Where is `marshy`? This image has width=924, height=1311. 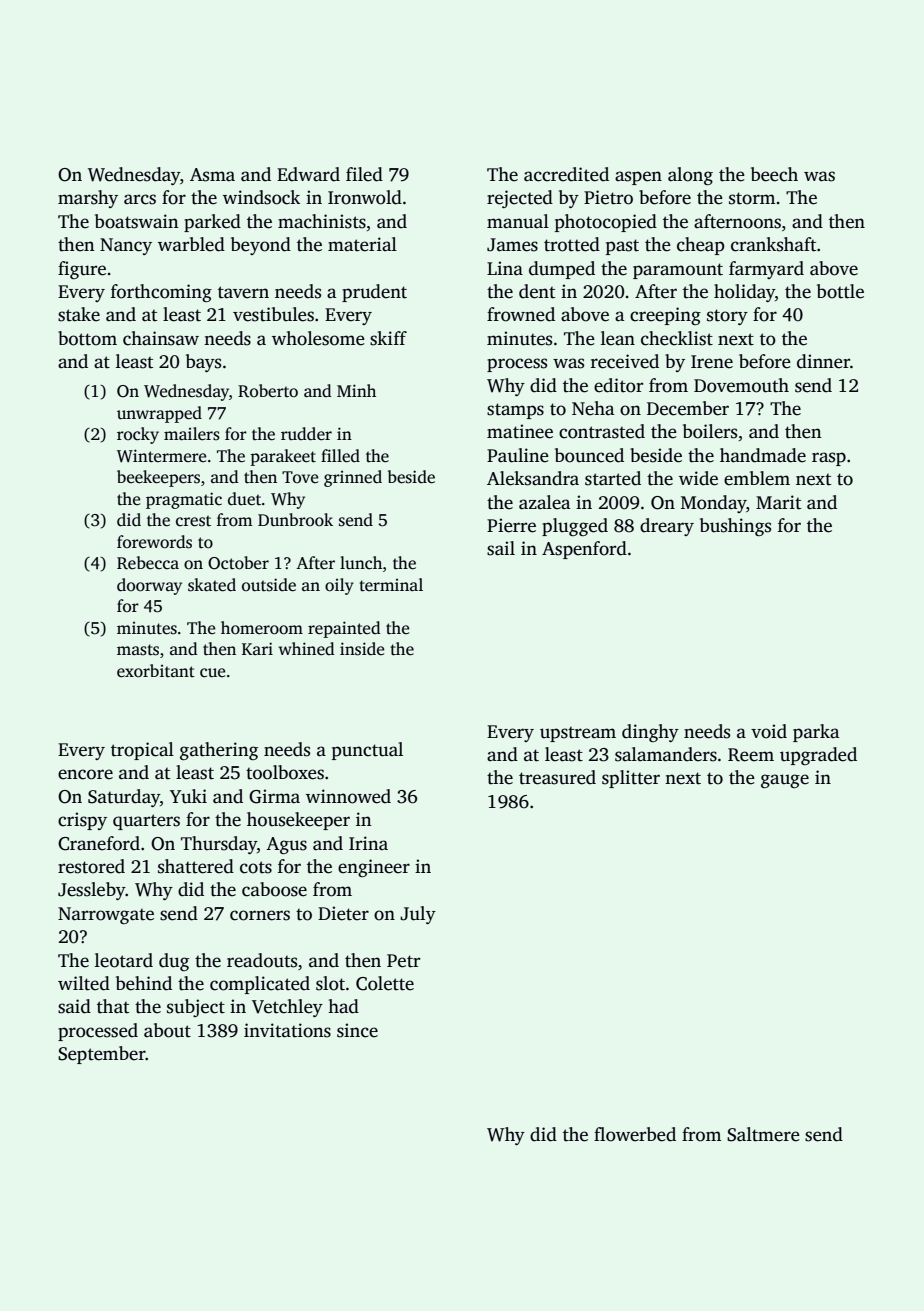
marshy is located at coordinates (88, 199).
